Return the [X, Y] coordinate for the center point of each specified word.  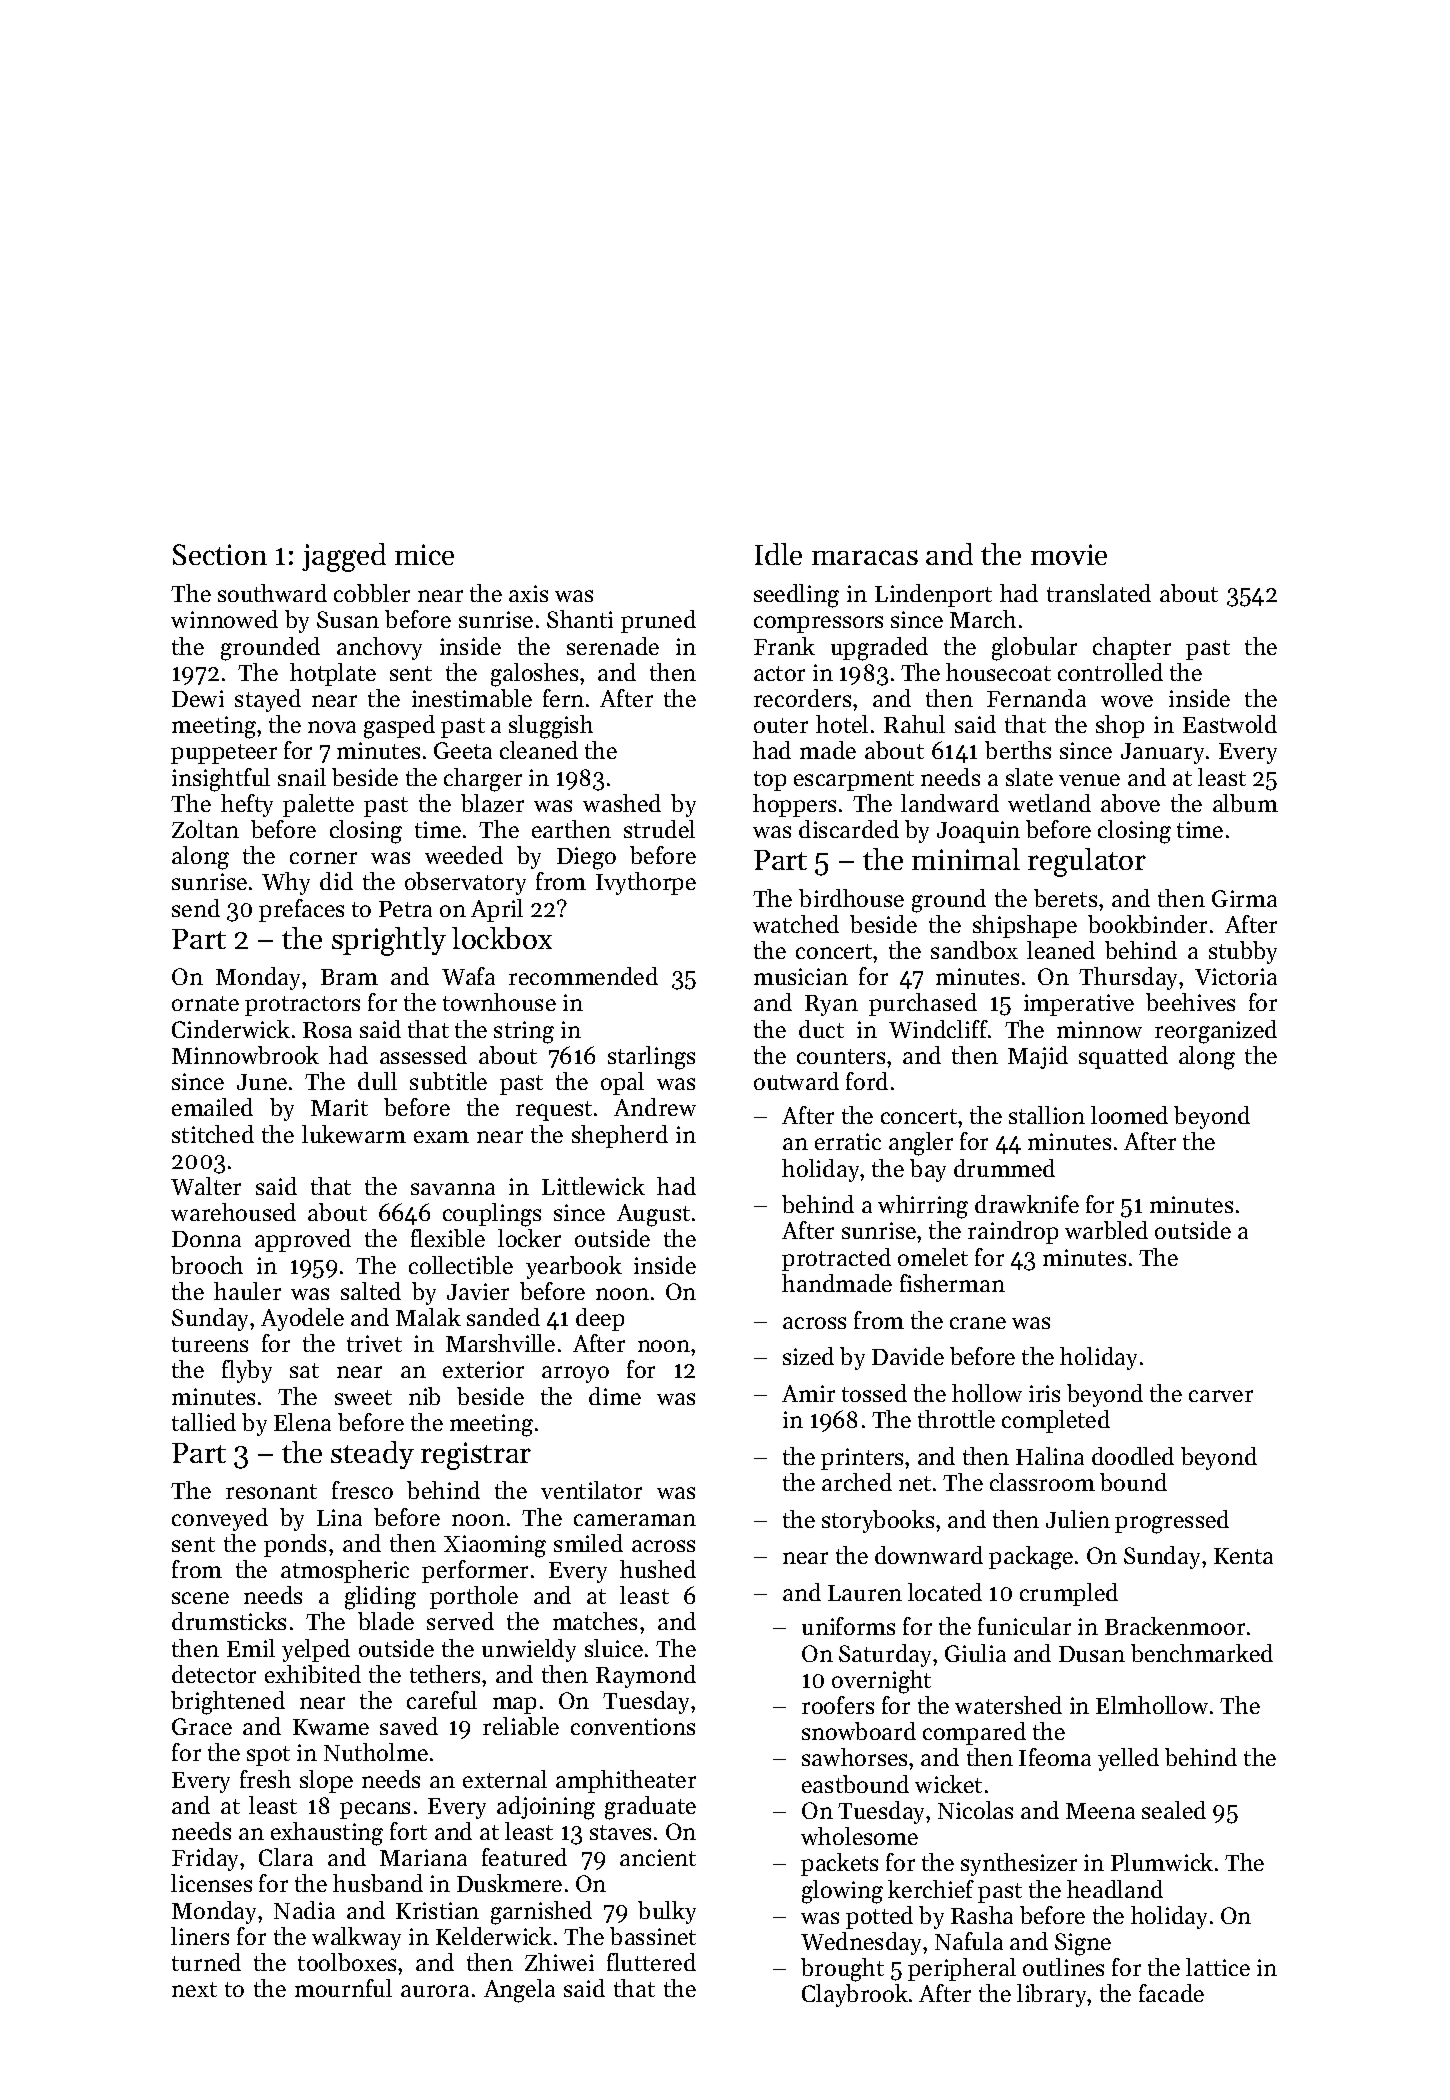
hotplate [333, 674]
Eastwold [1230, 724]
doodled [1133, 1456]
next [194, 1989]
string [524, 1032]
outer [781, 725]
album [1245, 803]
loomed [1129, 1115]
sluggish [551, 727]
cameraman [635, 1520]
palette [318, 805]
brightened [228, 1703]
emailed [212, 1107]
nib [424, 1396]
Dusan [1092, 1654]
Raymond [646, 1676]
